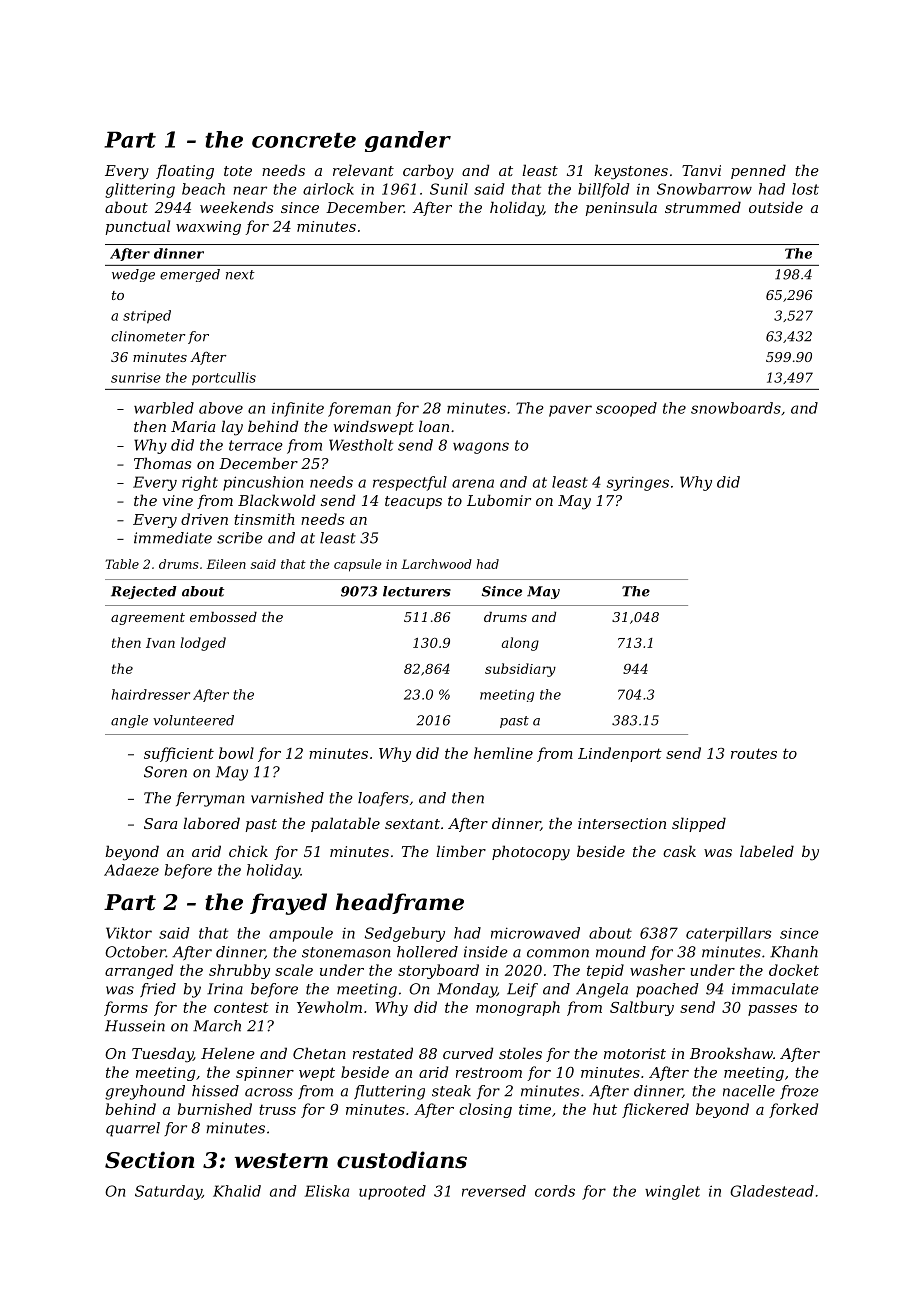 This screenshot has width=924, height=1314. What do you see at coordinates (736, 408) in the screenshot?
I see `snowboards` at bounding box center [736, 408].
